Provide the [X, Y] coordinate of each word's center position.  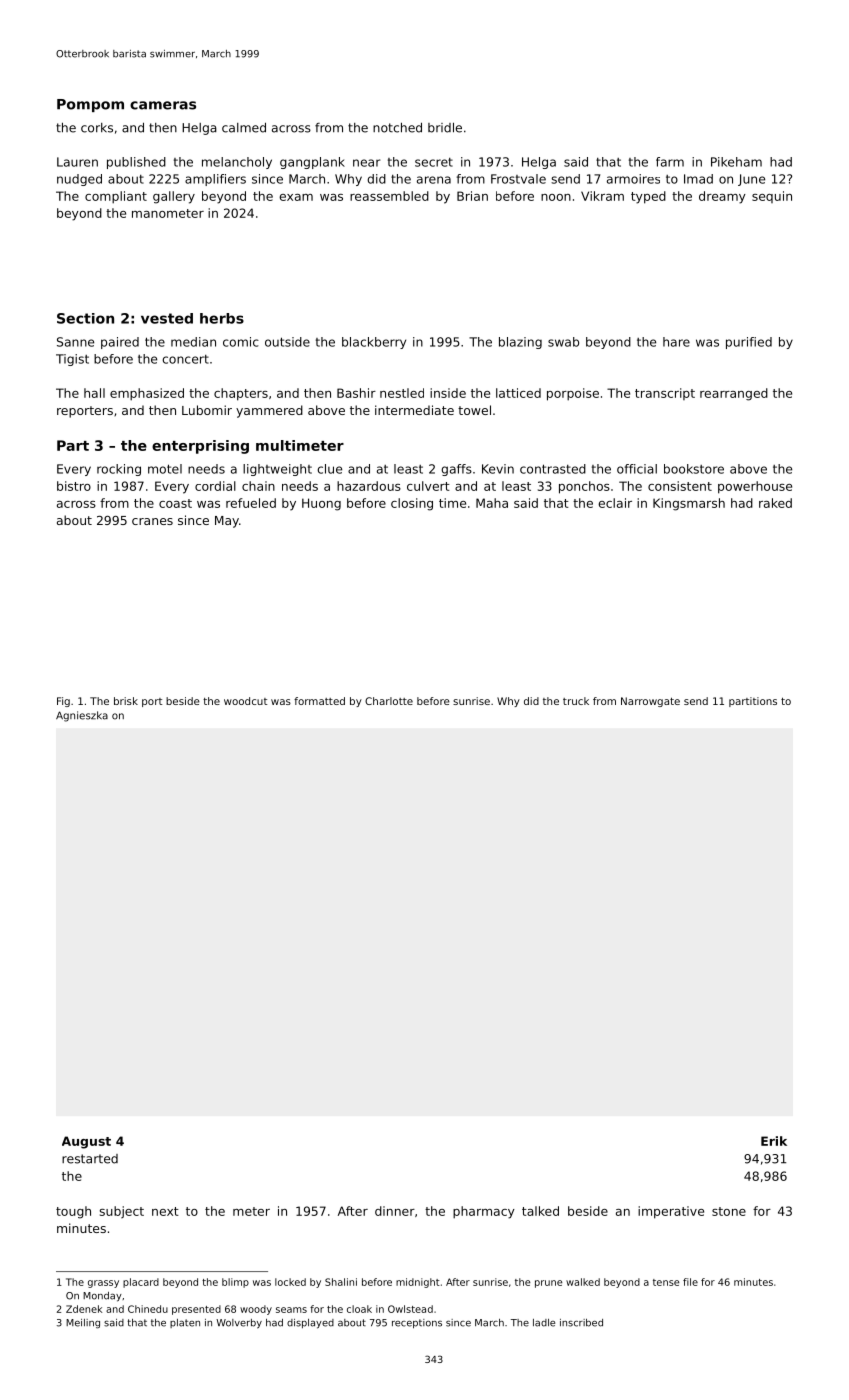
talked [540, 1211]
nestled [402, 393]
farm [670, 162]
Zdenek [84, 1309]
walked [583, 1282]
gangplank [312, 163]
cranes [152, 521]
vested [167, 318]
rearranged [734, 394]
